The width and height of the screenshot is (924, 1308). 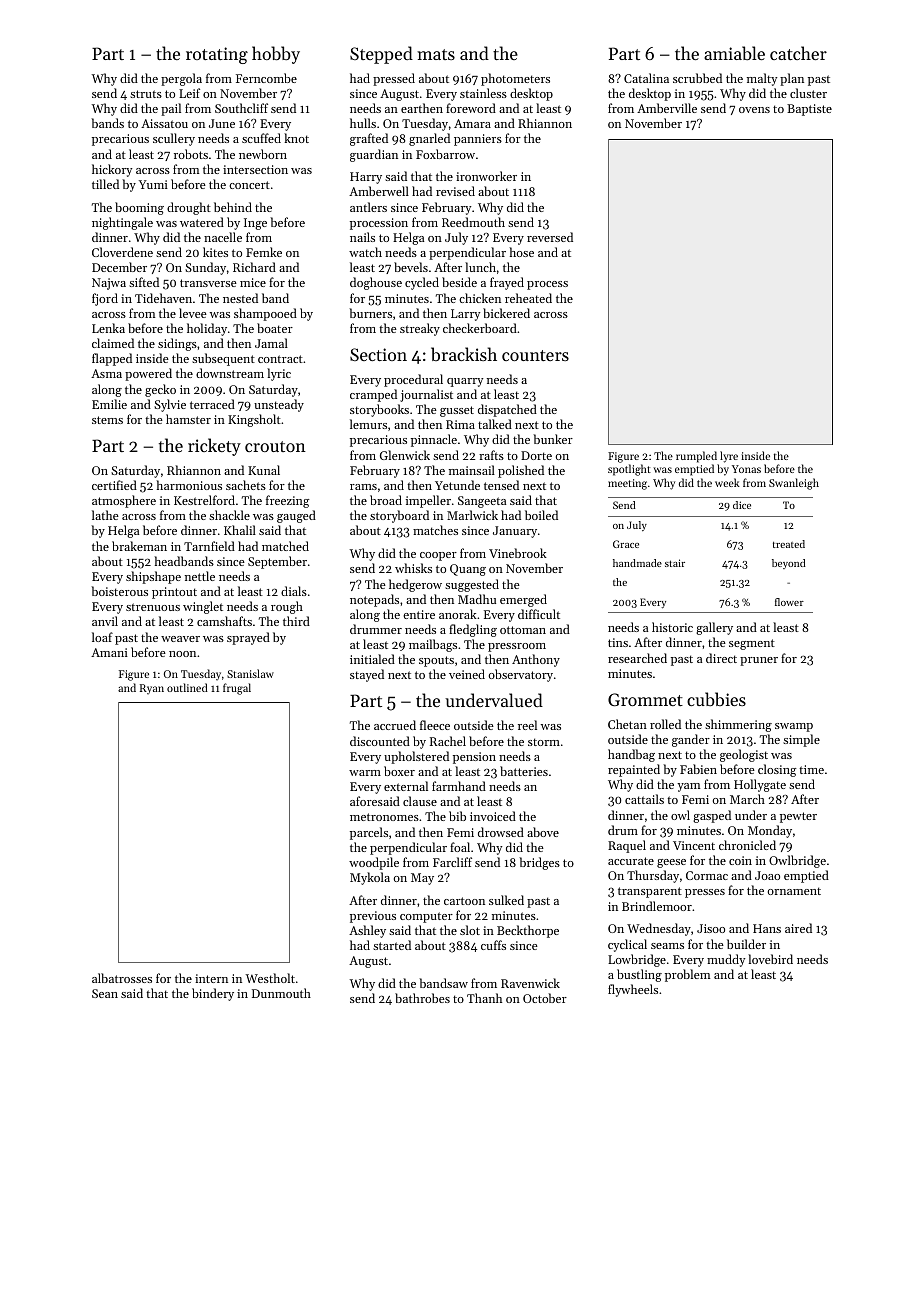 I want to click on Ryan, so click(x=152, y=689).
